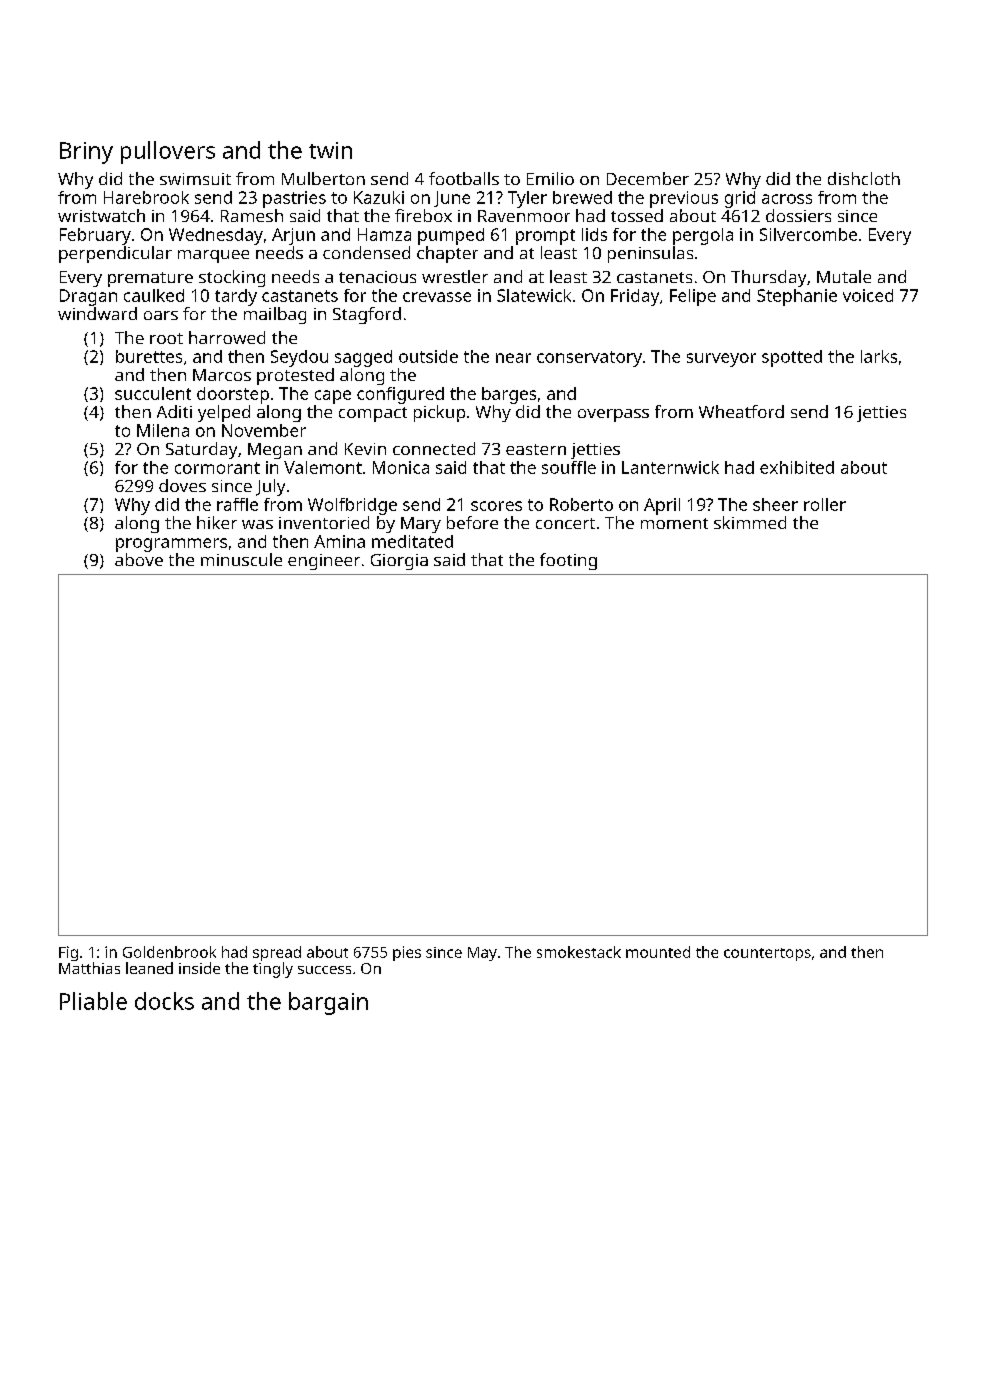 The width and height of the screenshot is (986, 1400). Describe the element at coordinates (168, 152) in the screenshot. I see `pullovers` at that location.
